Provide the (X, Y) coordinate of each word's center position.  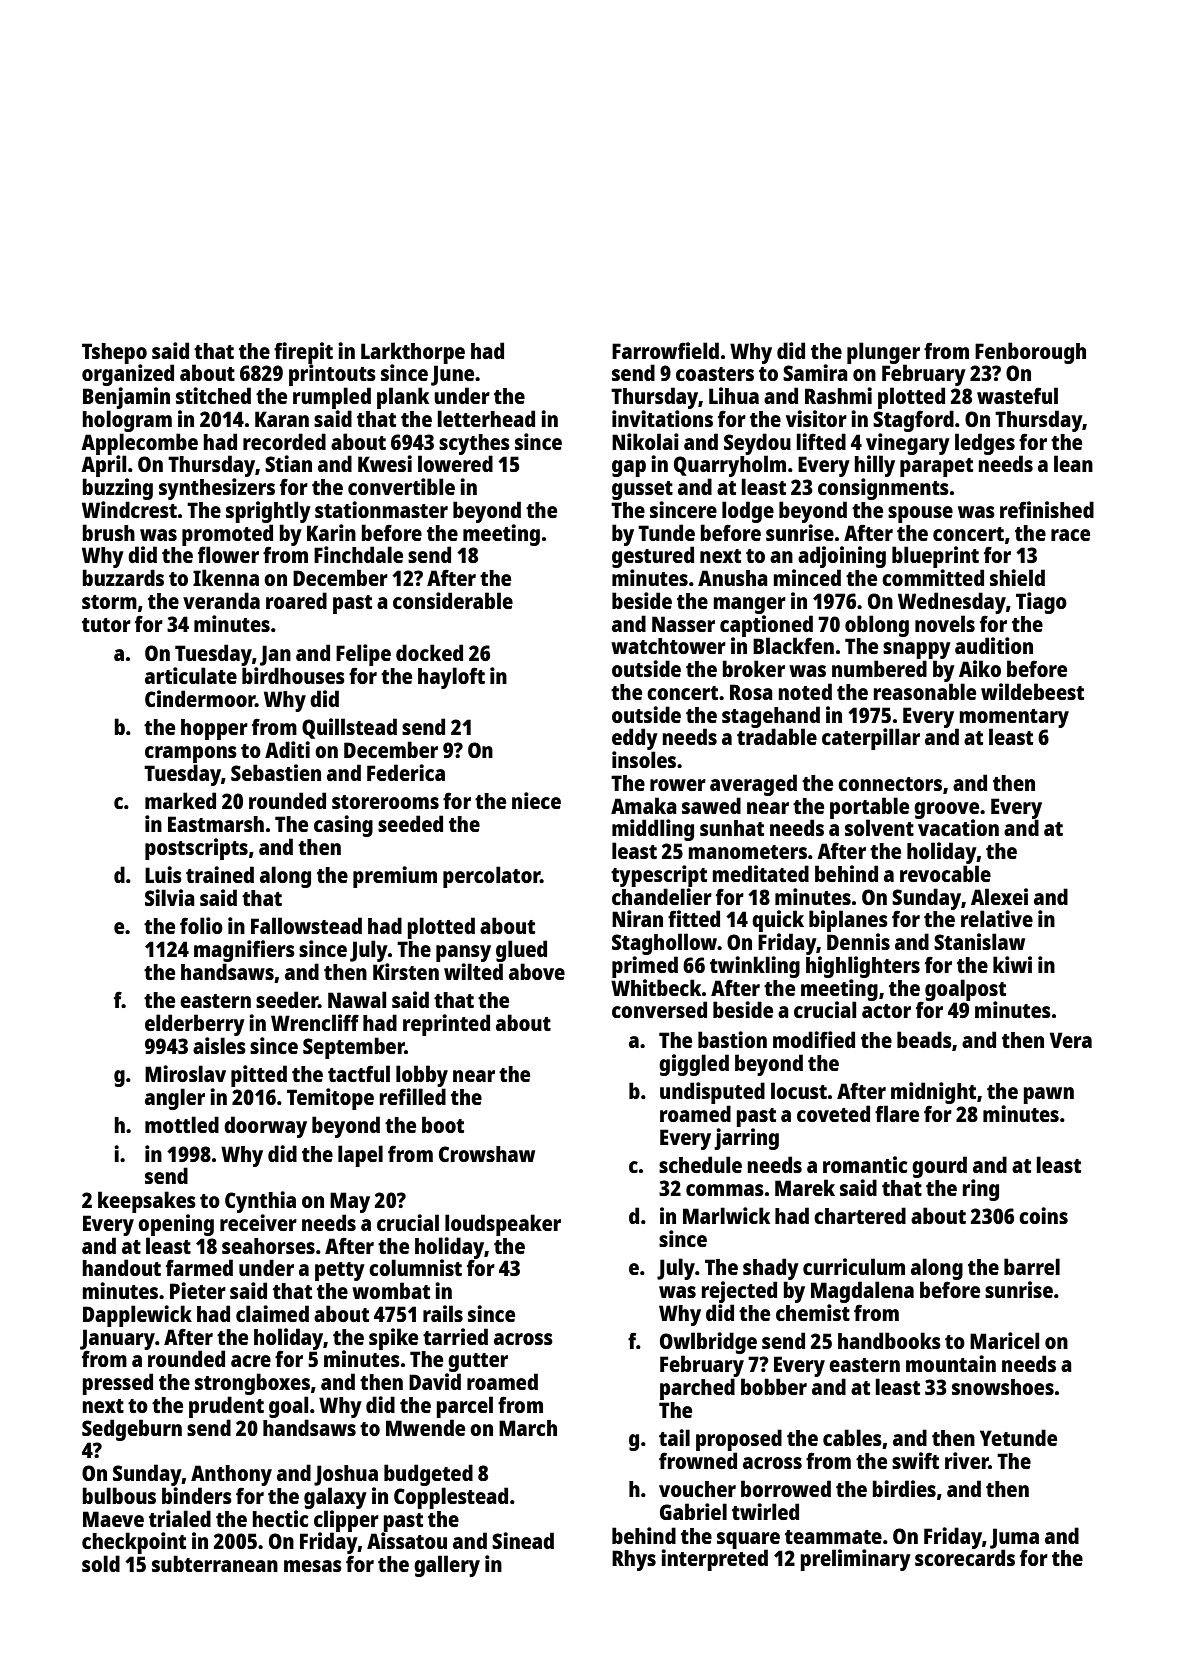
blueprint (935, 557)
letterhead (486, 418)
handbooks (889, 1340)
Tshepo (114, 353)
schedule (700, 1164)
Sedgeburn (132, 1430)
